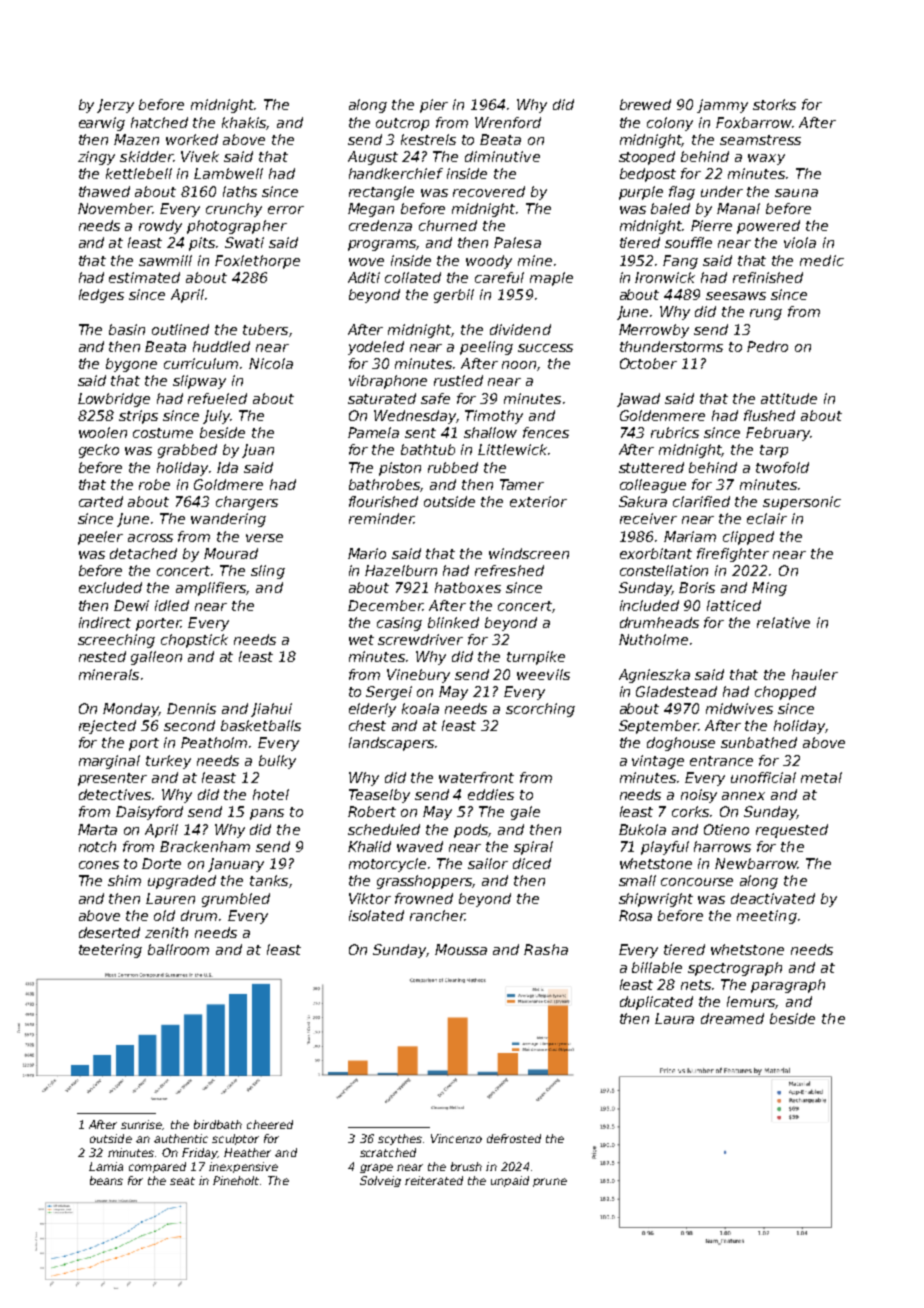 This document has height=1308, width=924. I want to click on diced, so click(532, 863).
